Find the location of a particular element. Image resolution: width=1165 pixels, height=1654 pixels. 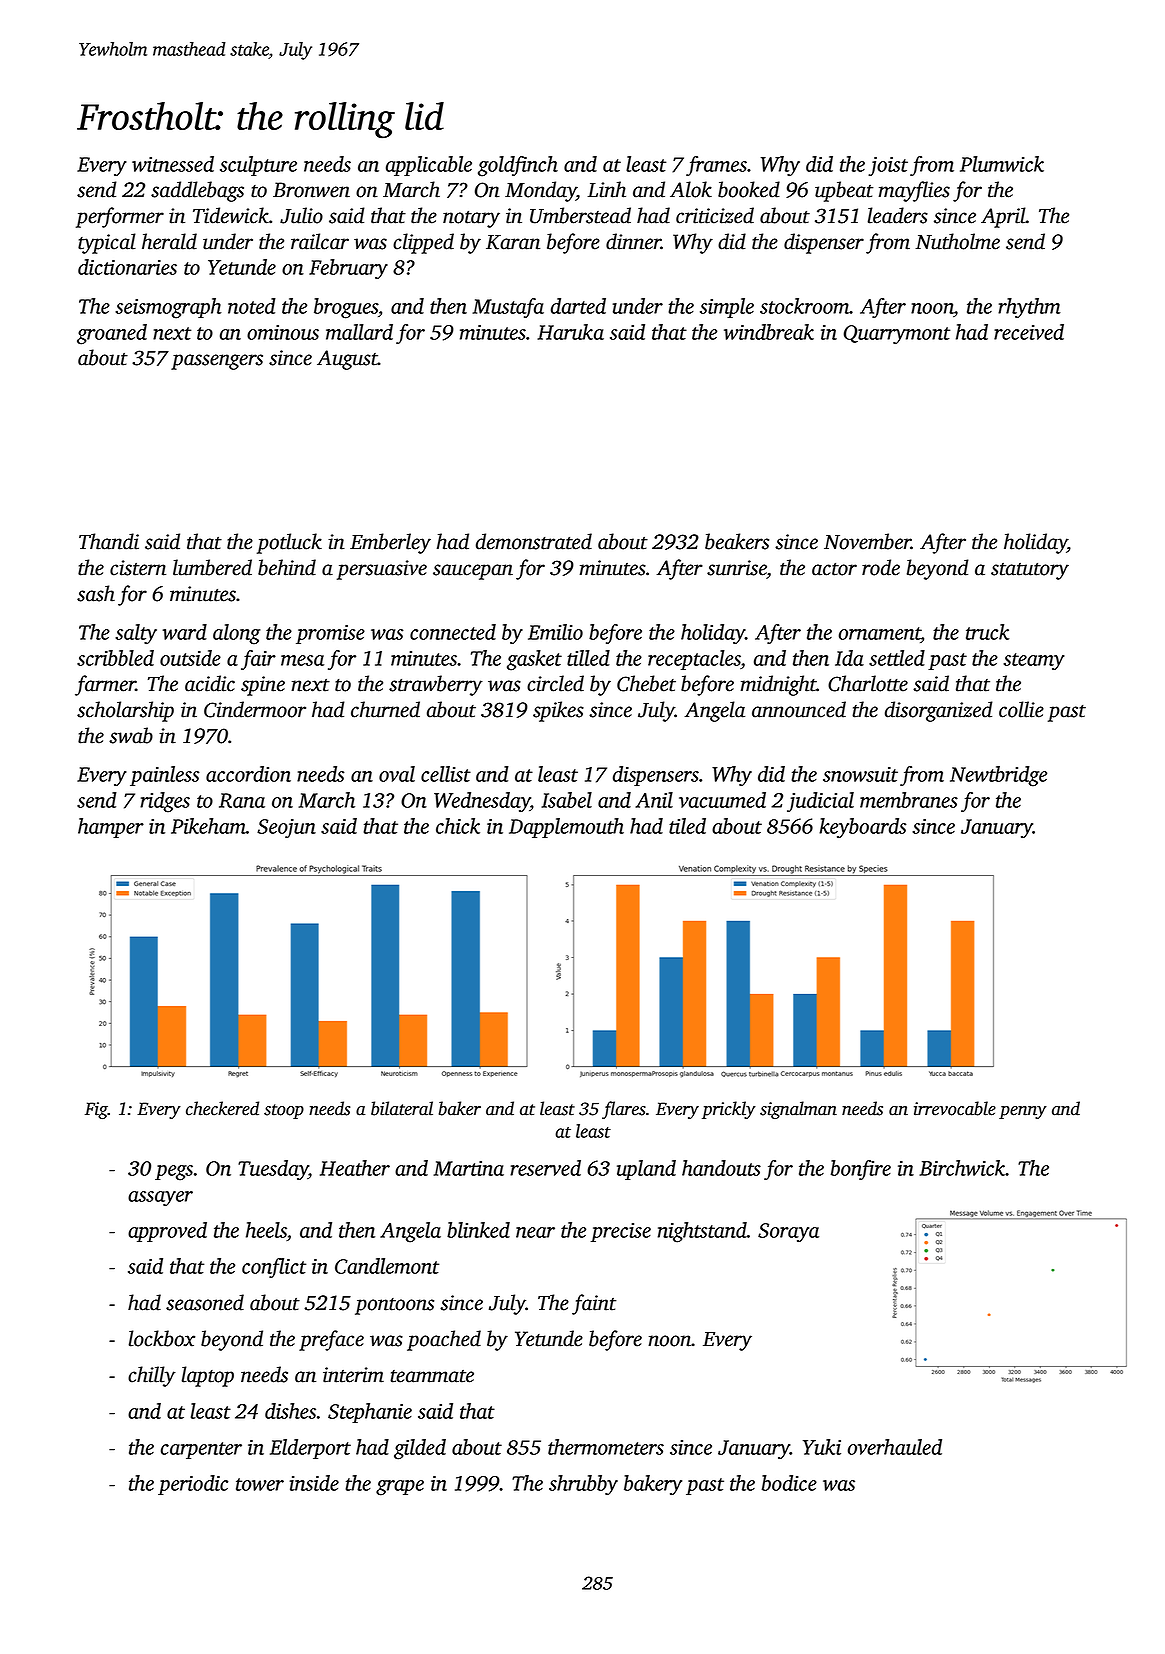

Dapplemouth is located at coordinates (566, 828).
